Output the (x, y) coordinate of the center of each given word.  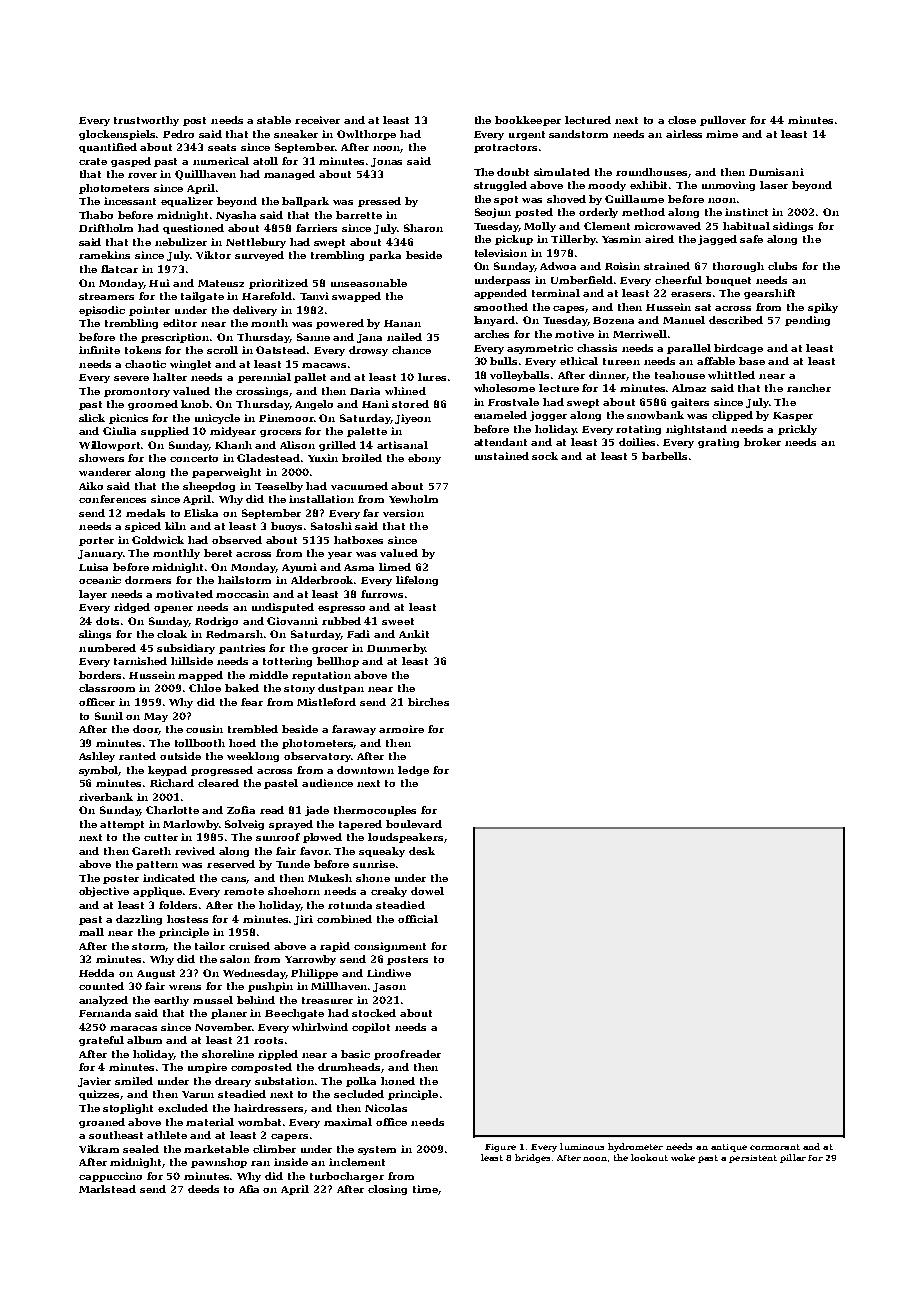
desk (422, 851)
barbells (664, 456)
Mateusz (221, 283)
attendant (500, 442)
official (418, 919)
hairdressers (269, 1109)
